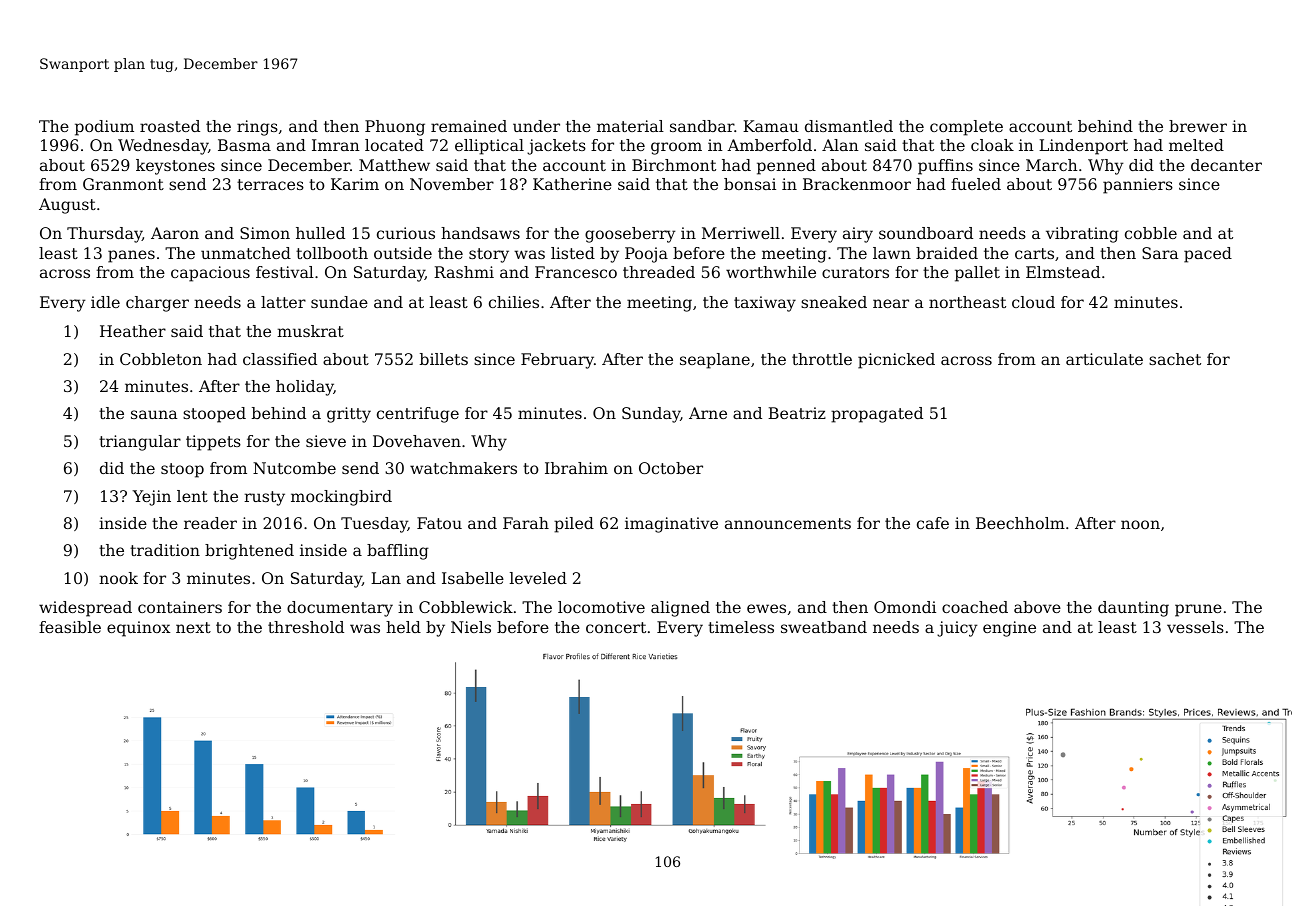  I want to click on Arne, so click(708, 413).
